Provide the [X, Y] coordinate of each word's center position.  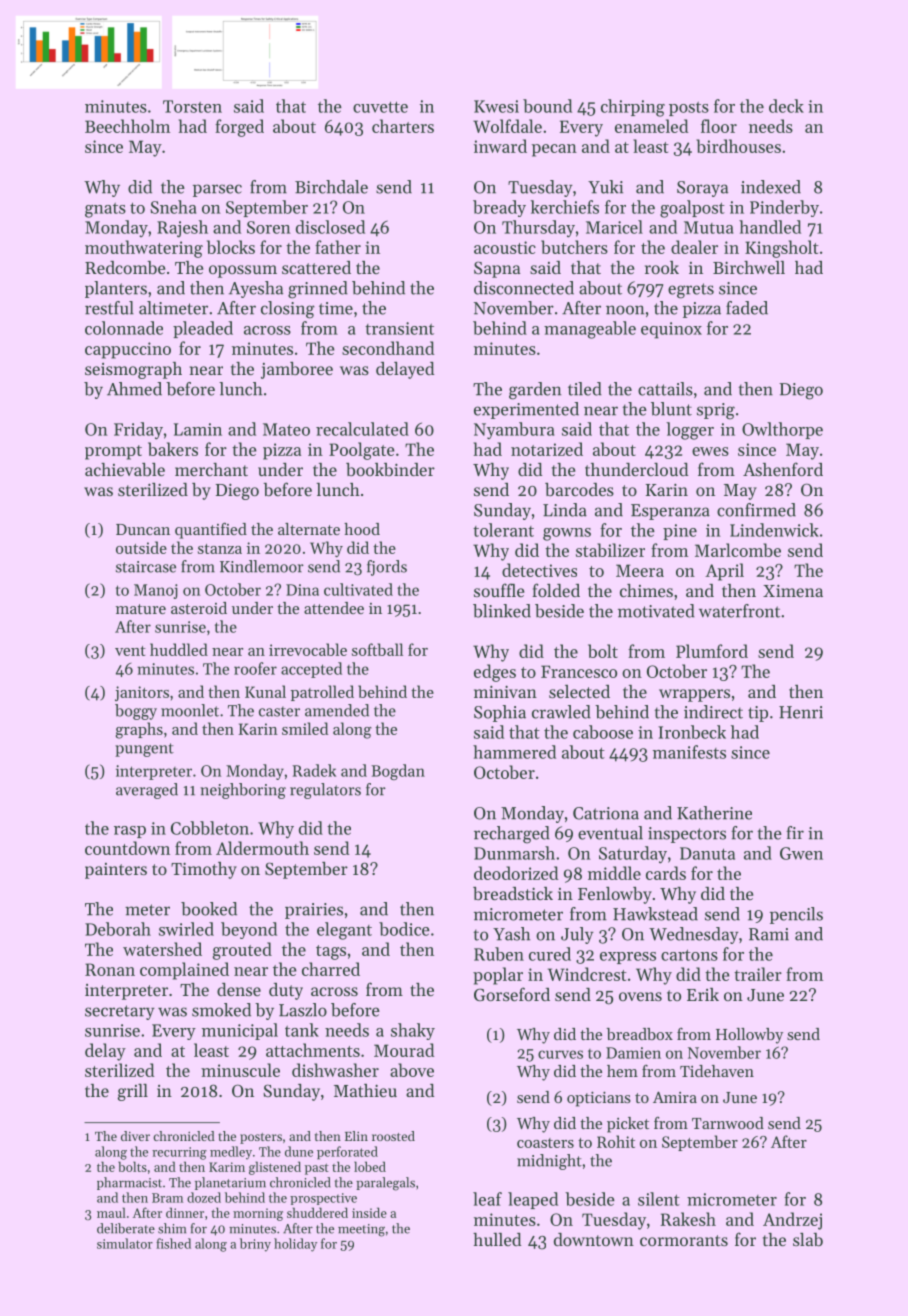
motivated [656, 611]
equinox [671, 330]
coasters [545, 1143]
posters [261, 1138]
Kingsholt [782, 249]
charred [331, 969]
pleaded [203, 329]
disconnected [524, 288]
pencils [796, 915]
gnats [105, 210]
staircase [146, 567]
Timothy [204, 870]
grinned [318, 290]
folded [556, 590]
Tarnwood [728, 1123]
